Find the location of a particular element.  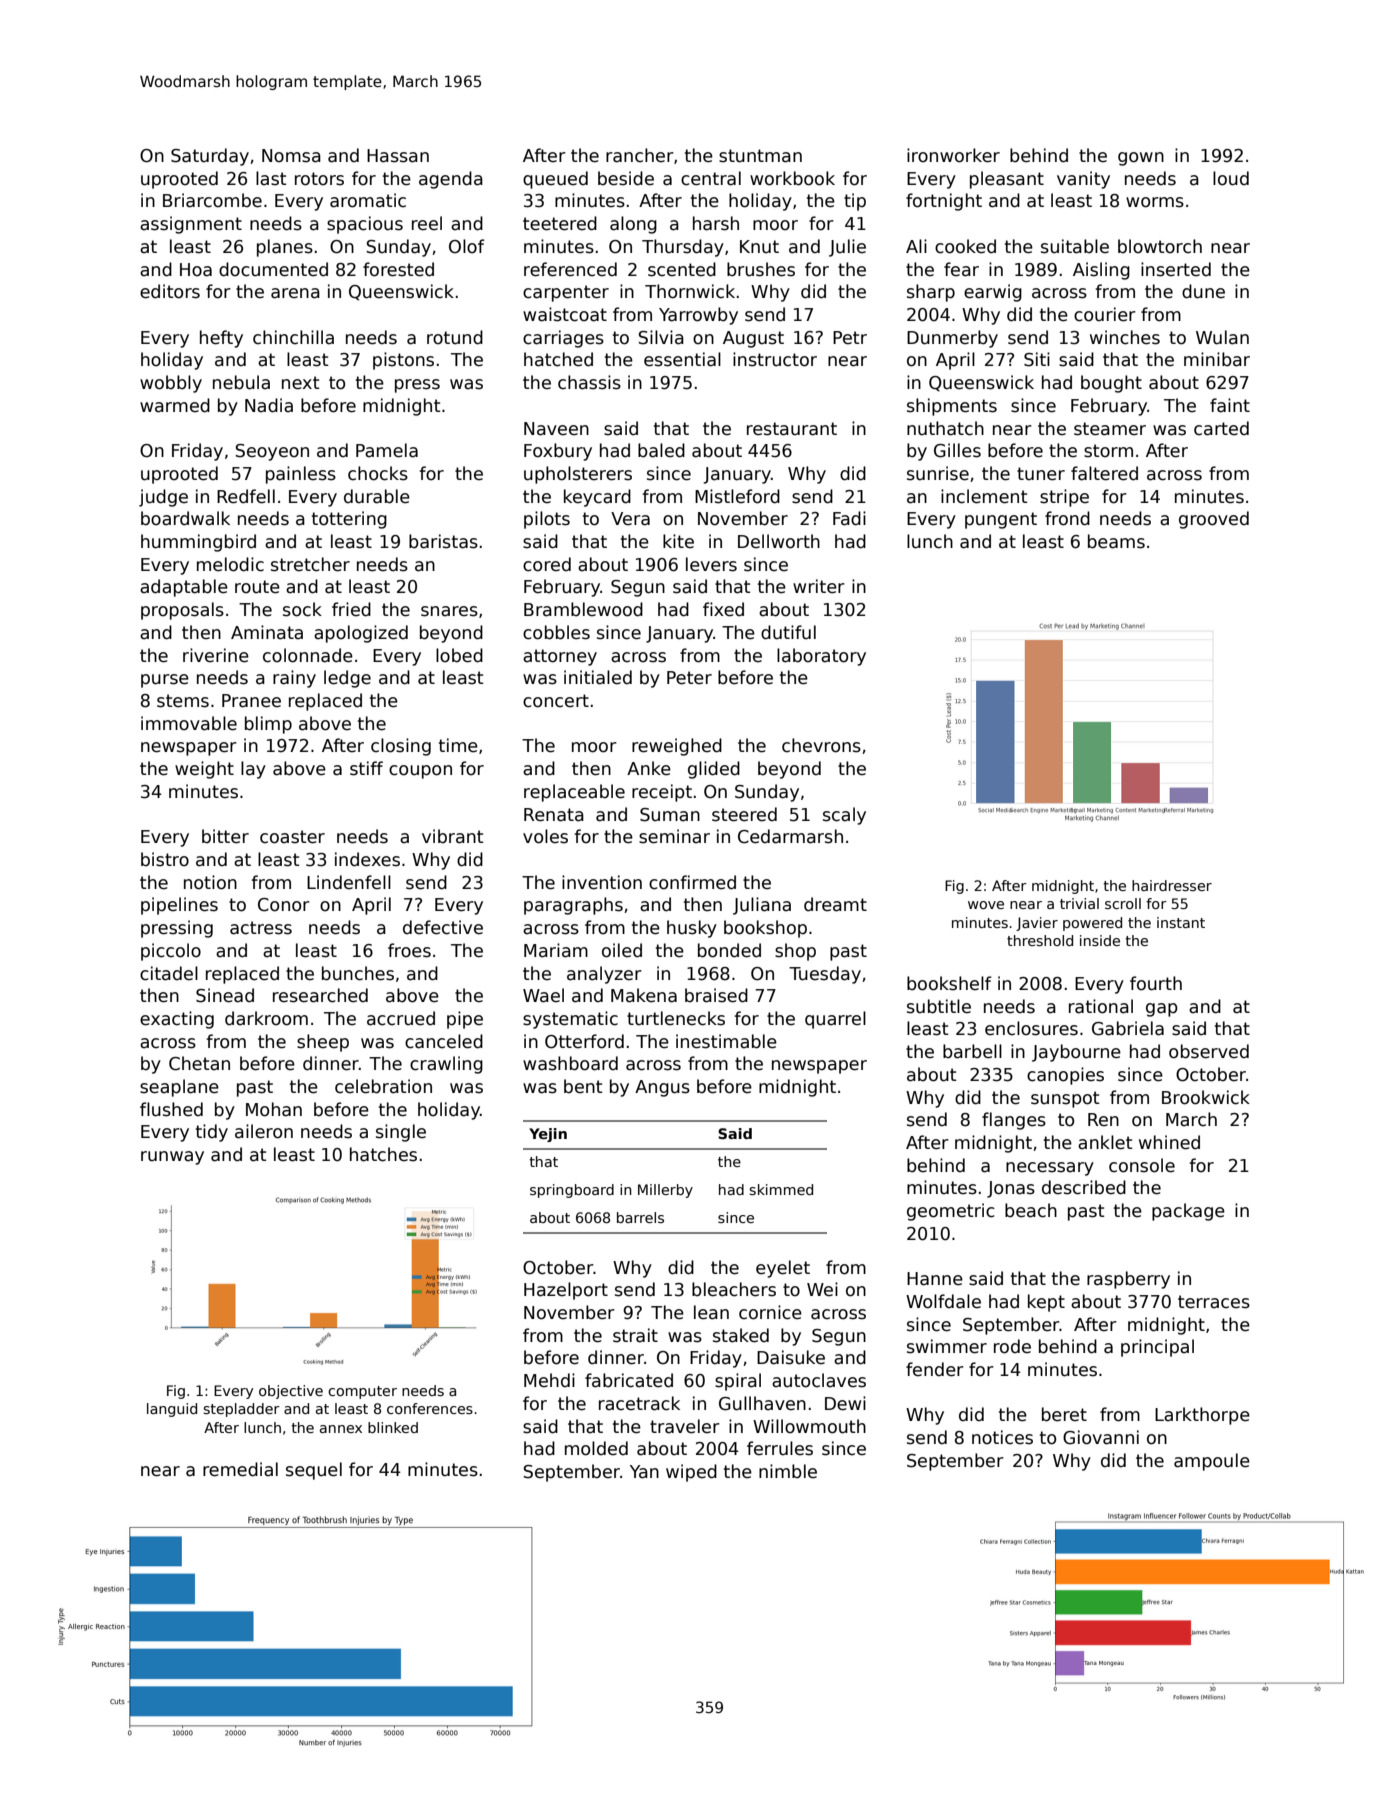

nimble is located at coordinates (788, 1471).
